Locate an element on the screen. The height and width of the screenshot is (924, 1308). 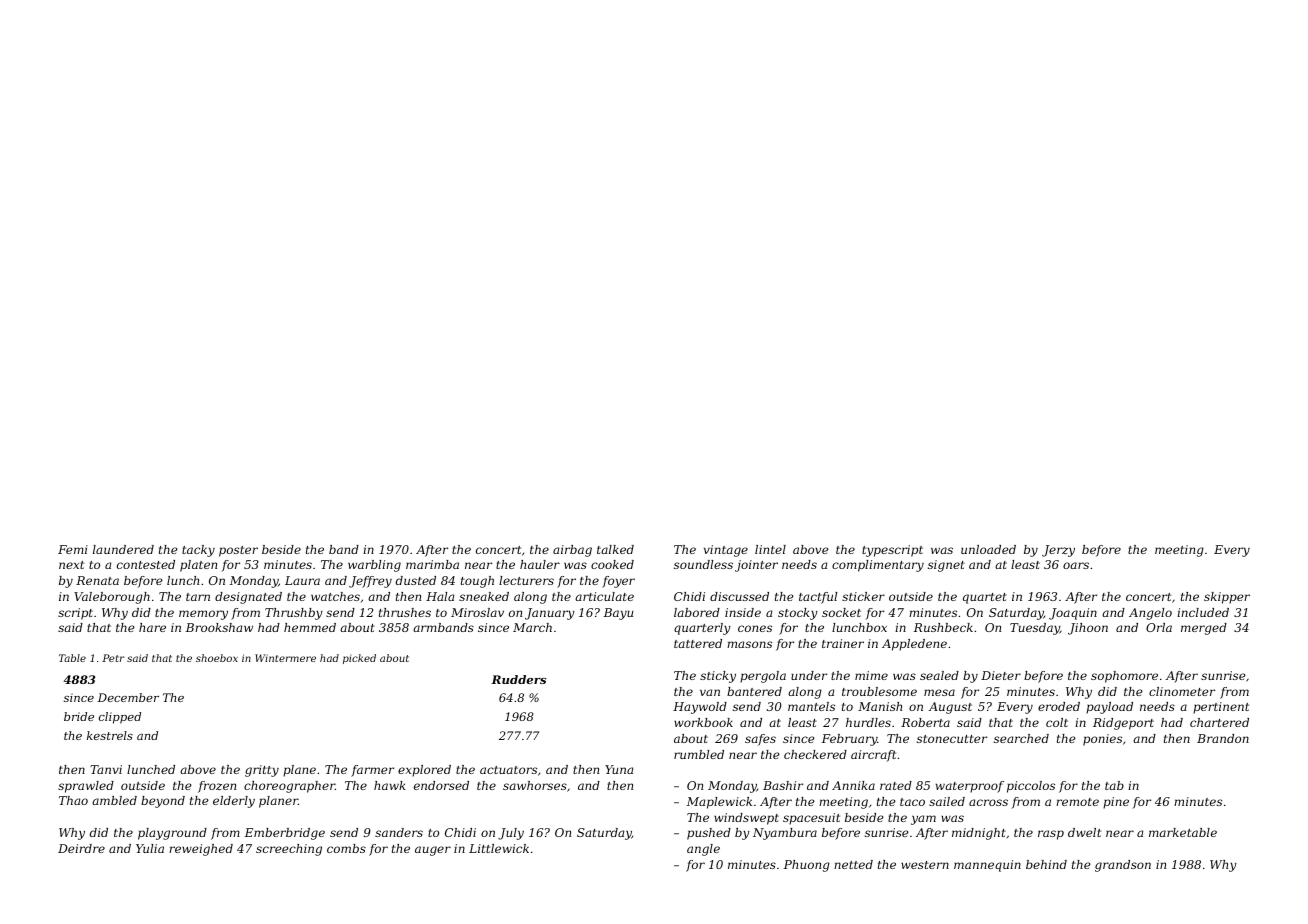
workbook is located at coordinates (703, 722).
